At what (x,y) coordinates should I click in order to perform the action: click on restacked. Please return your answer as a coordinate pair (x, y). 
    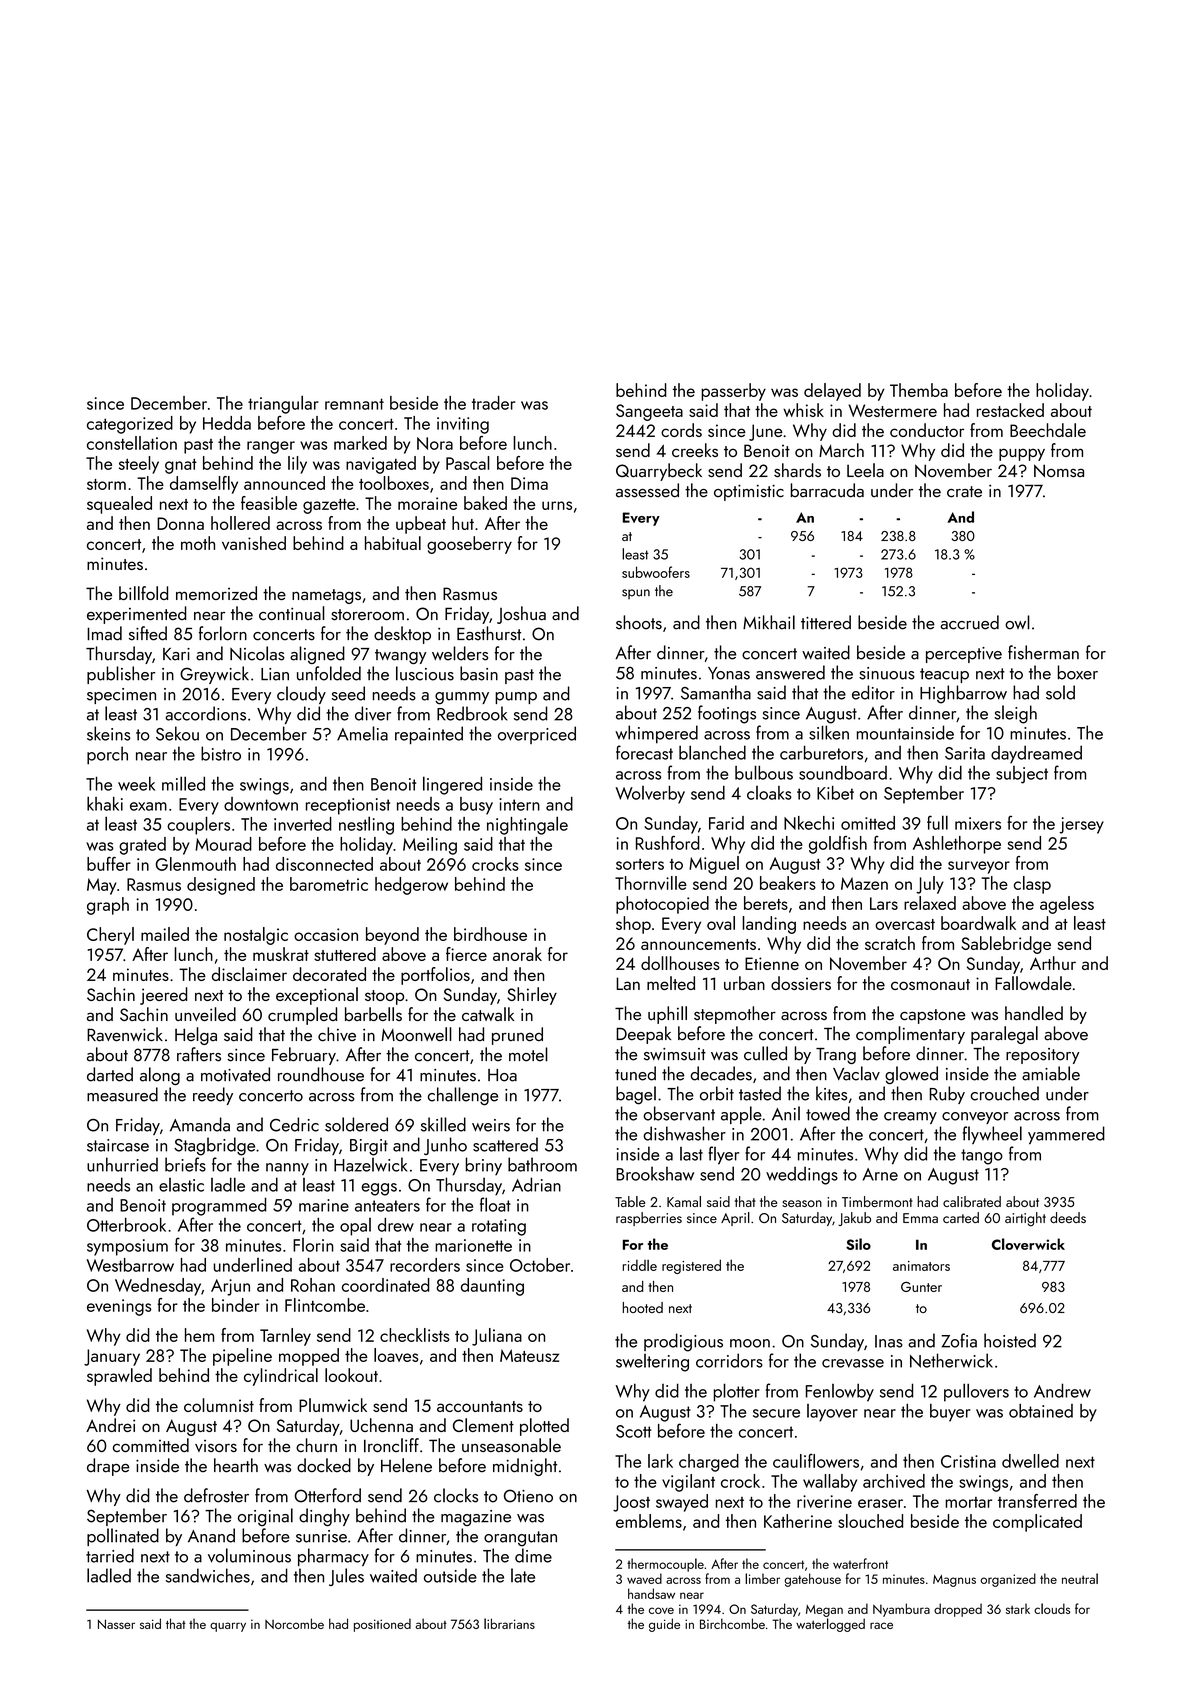
    Looking at the image, I should click on (1010, 410).
